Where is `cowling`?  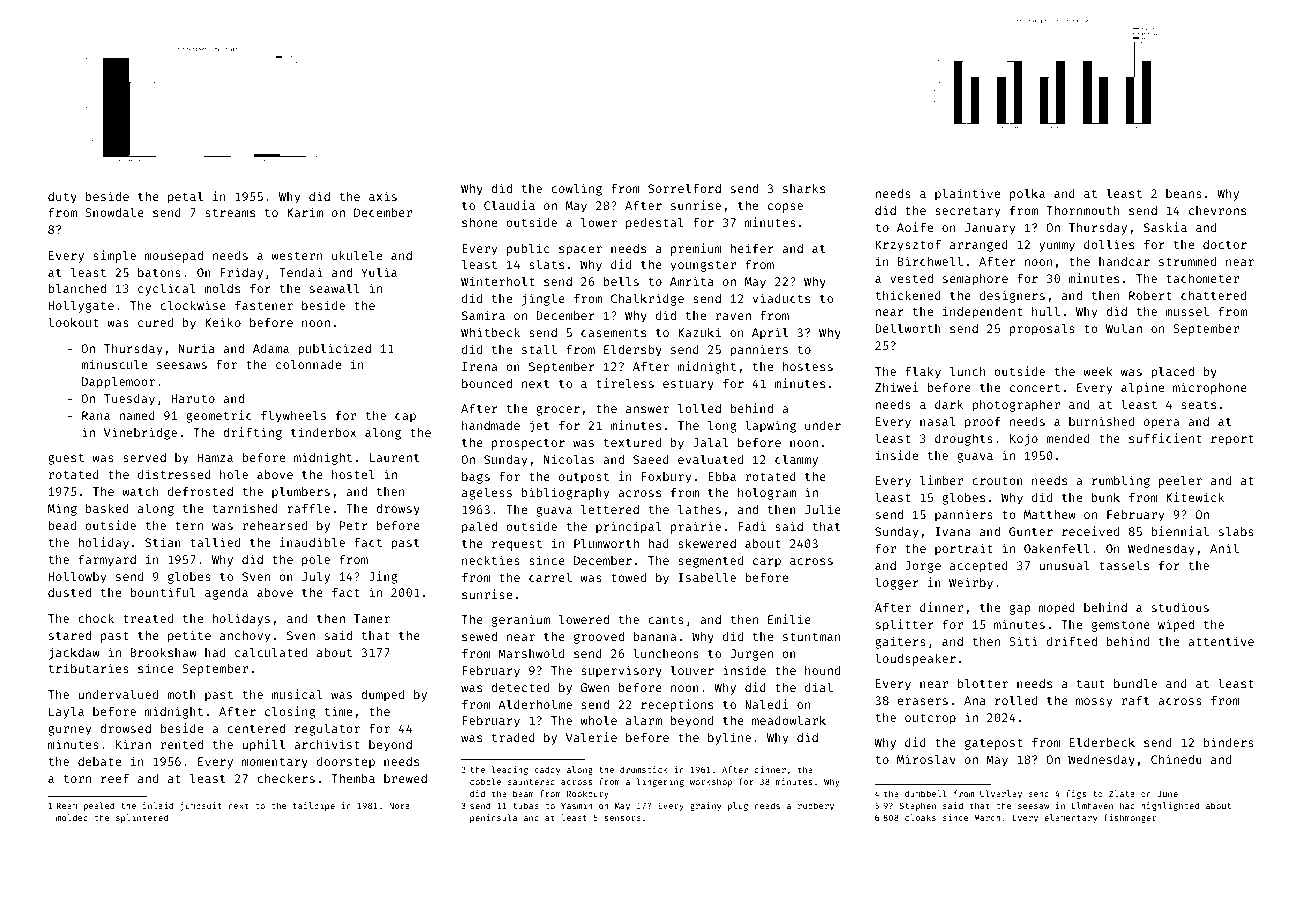
cowling is located at coordinates (576, 189).
